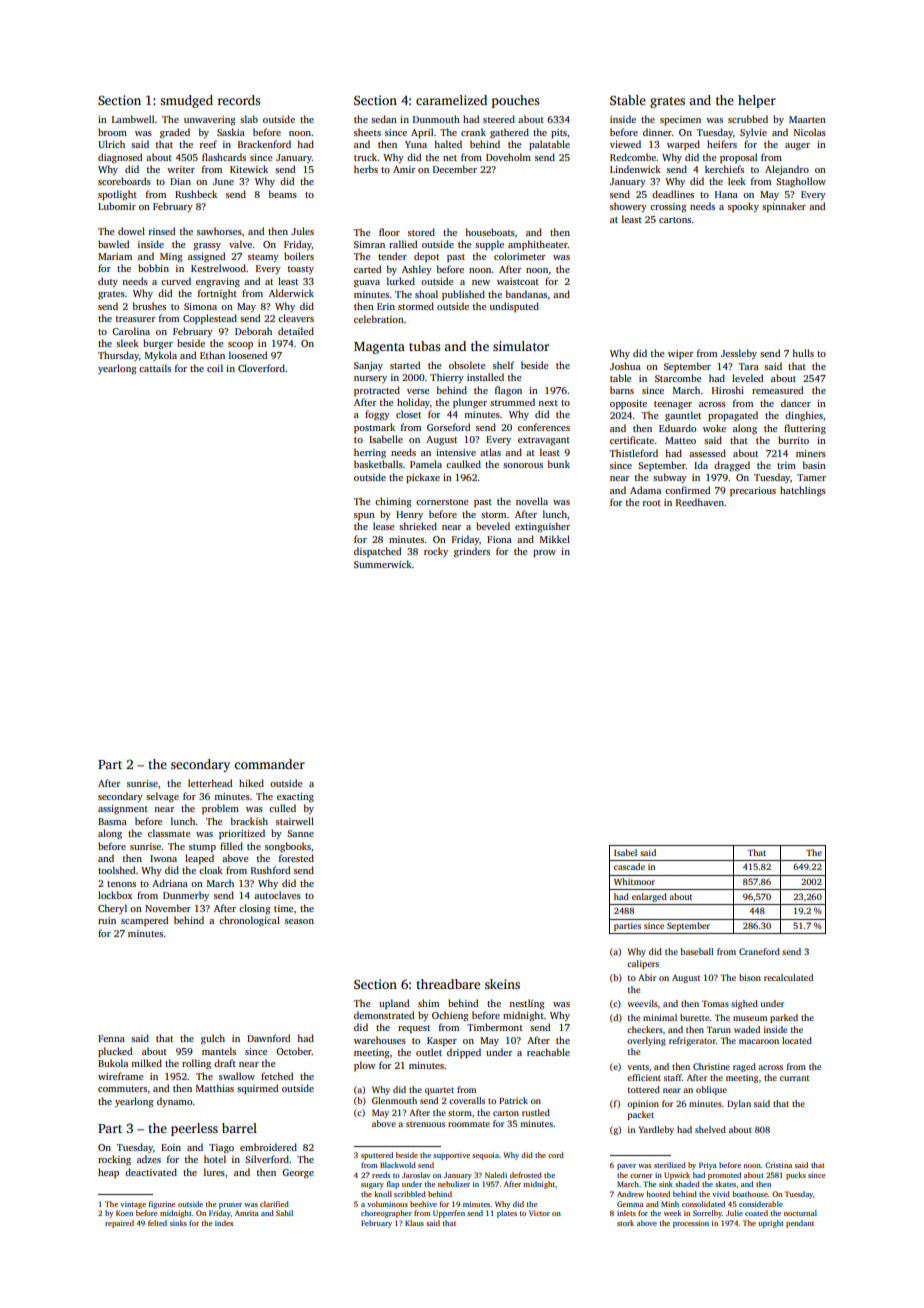  What do you see at coordinates (261, 368) in the screenshot?
I see `Cloverford` at bounding box center [261, 368].
